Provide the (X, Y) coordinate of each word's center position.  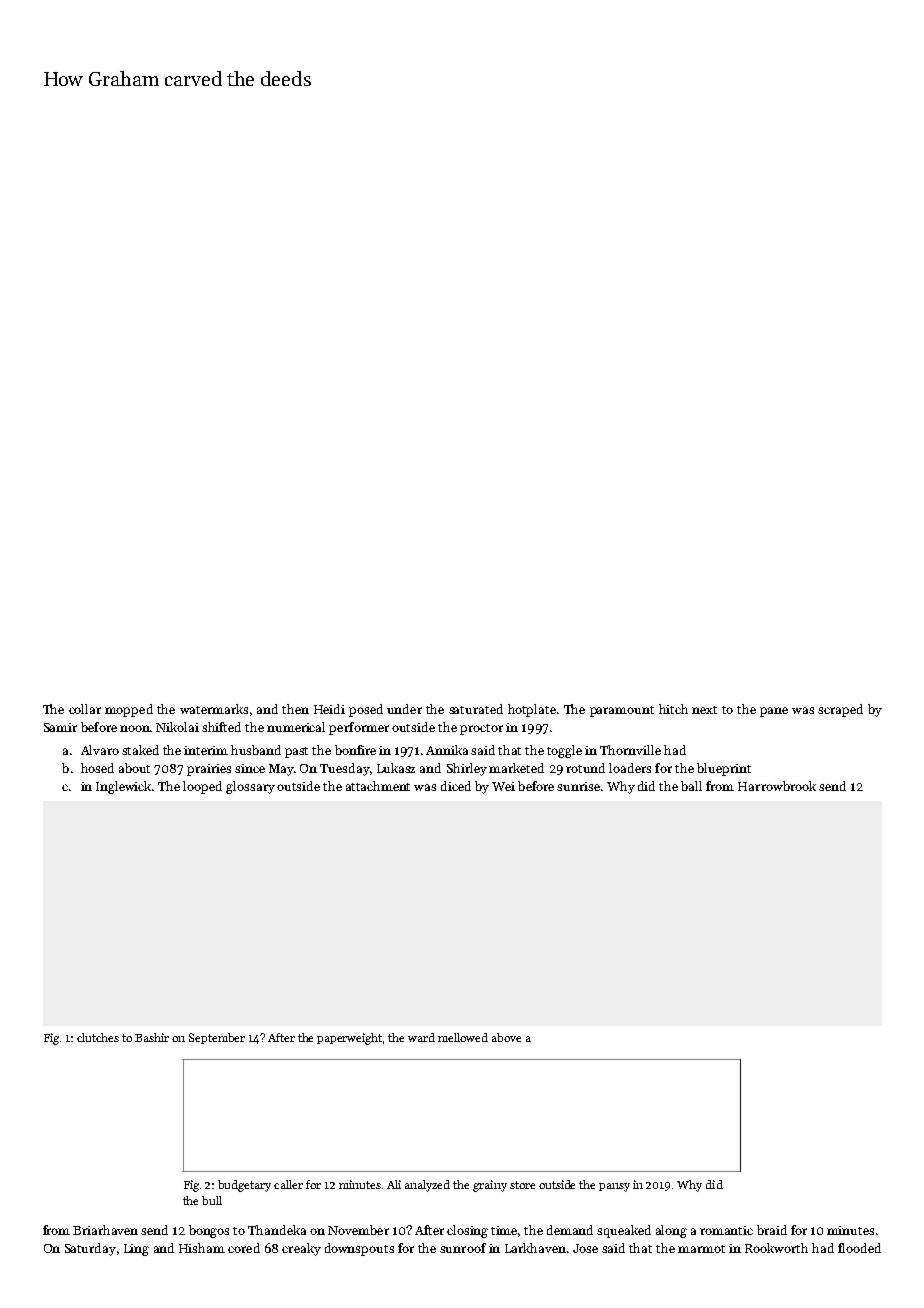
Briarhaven (105, 1230)
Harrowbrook (777, 786)
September (217, 1038)
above (506, 1037)
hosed (97, 768)
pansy (614, 1187)
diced (456, 786)
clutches (98, 1037)
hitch (673, 709)
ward (421, 1037)
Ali (394, 1184)
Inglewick (124, 787)
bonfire (355, 750)
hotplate (532, 710)
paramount (622, 711)
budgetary (244, 1186)
